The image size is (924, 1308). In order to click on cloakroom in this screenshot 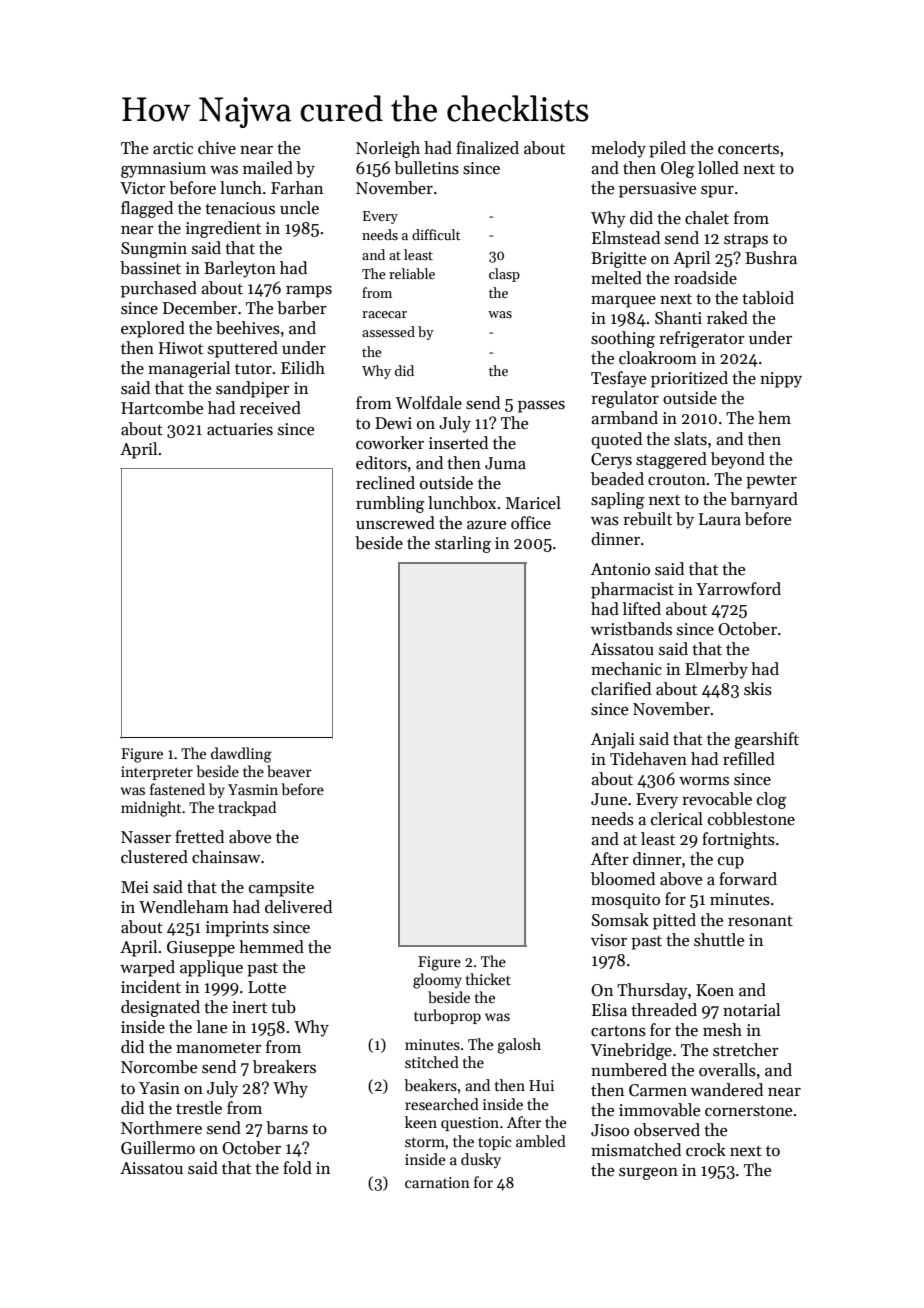, I will do `click(658, 358)`.
